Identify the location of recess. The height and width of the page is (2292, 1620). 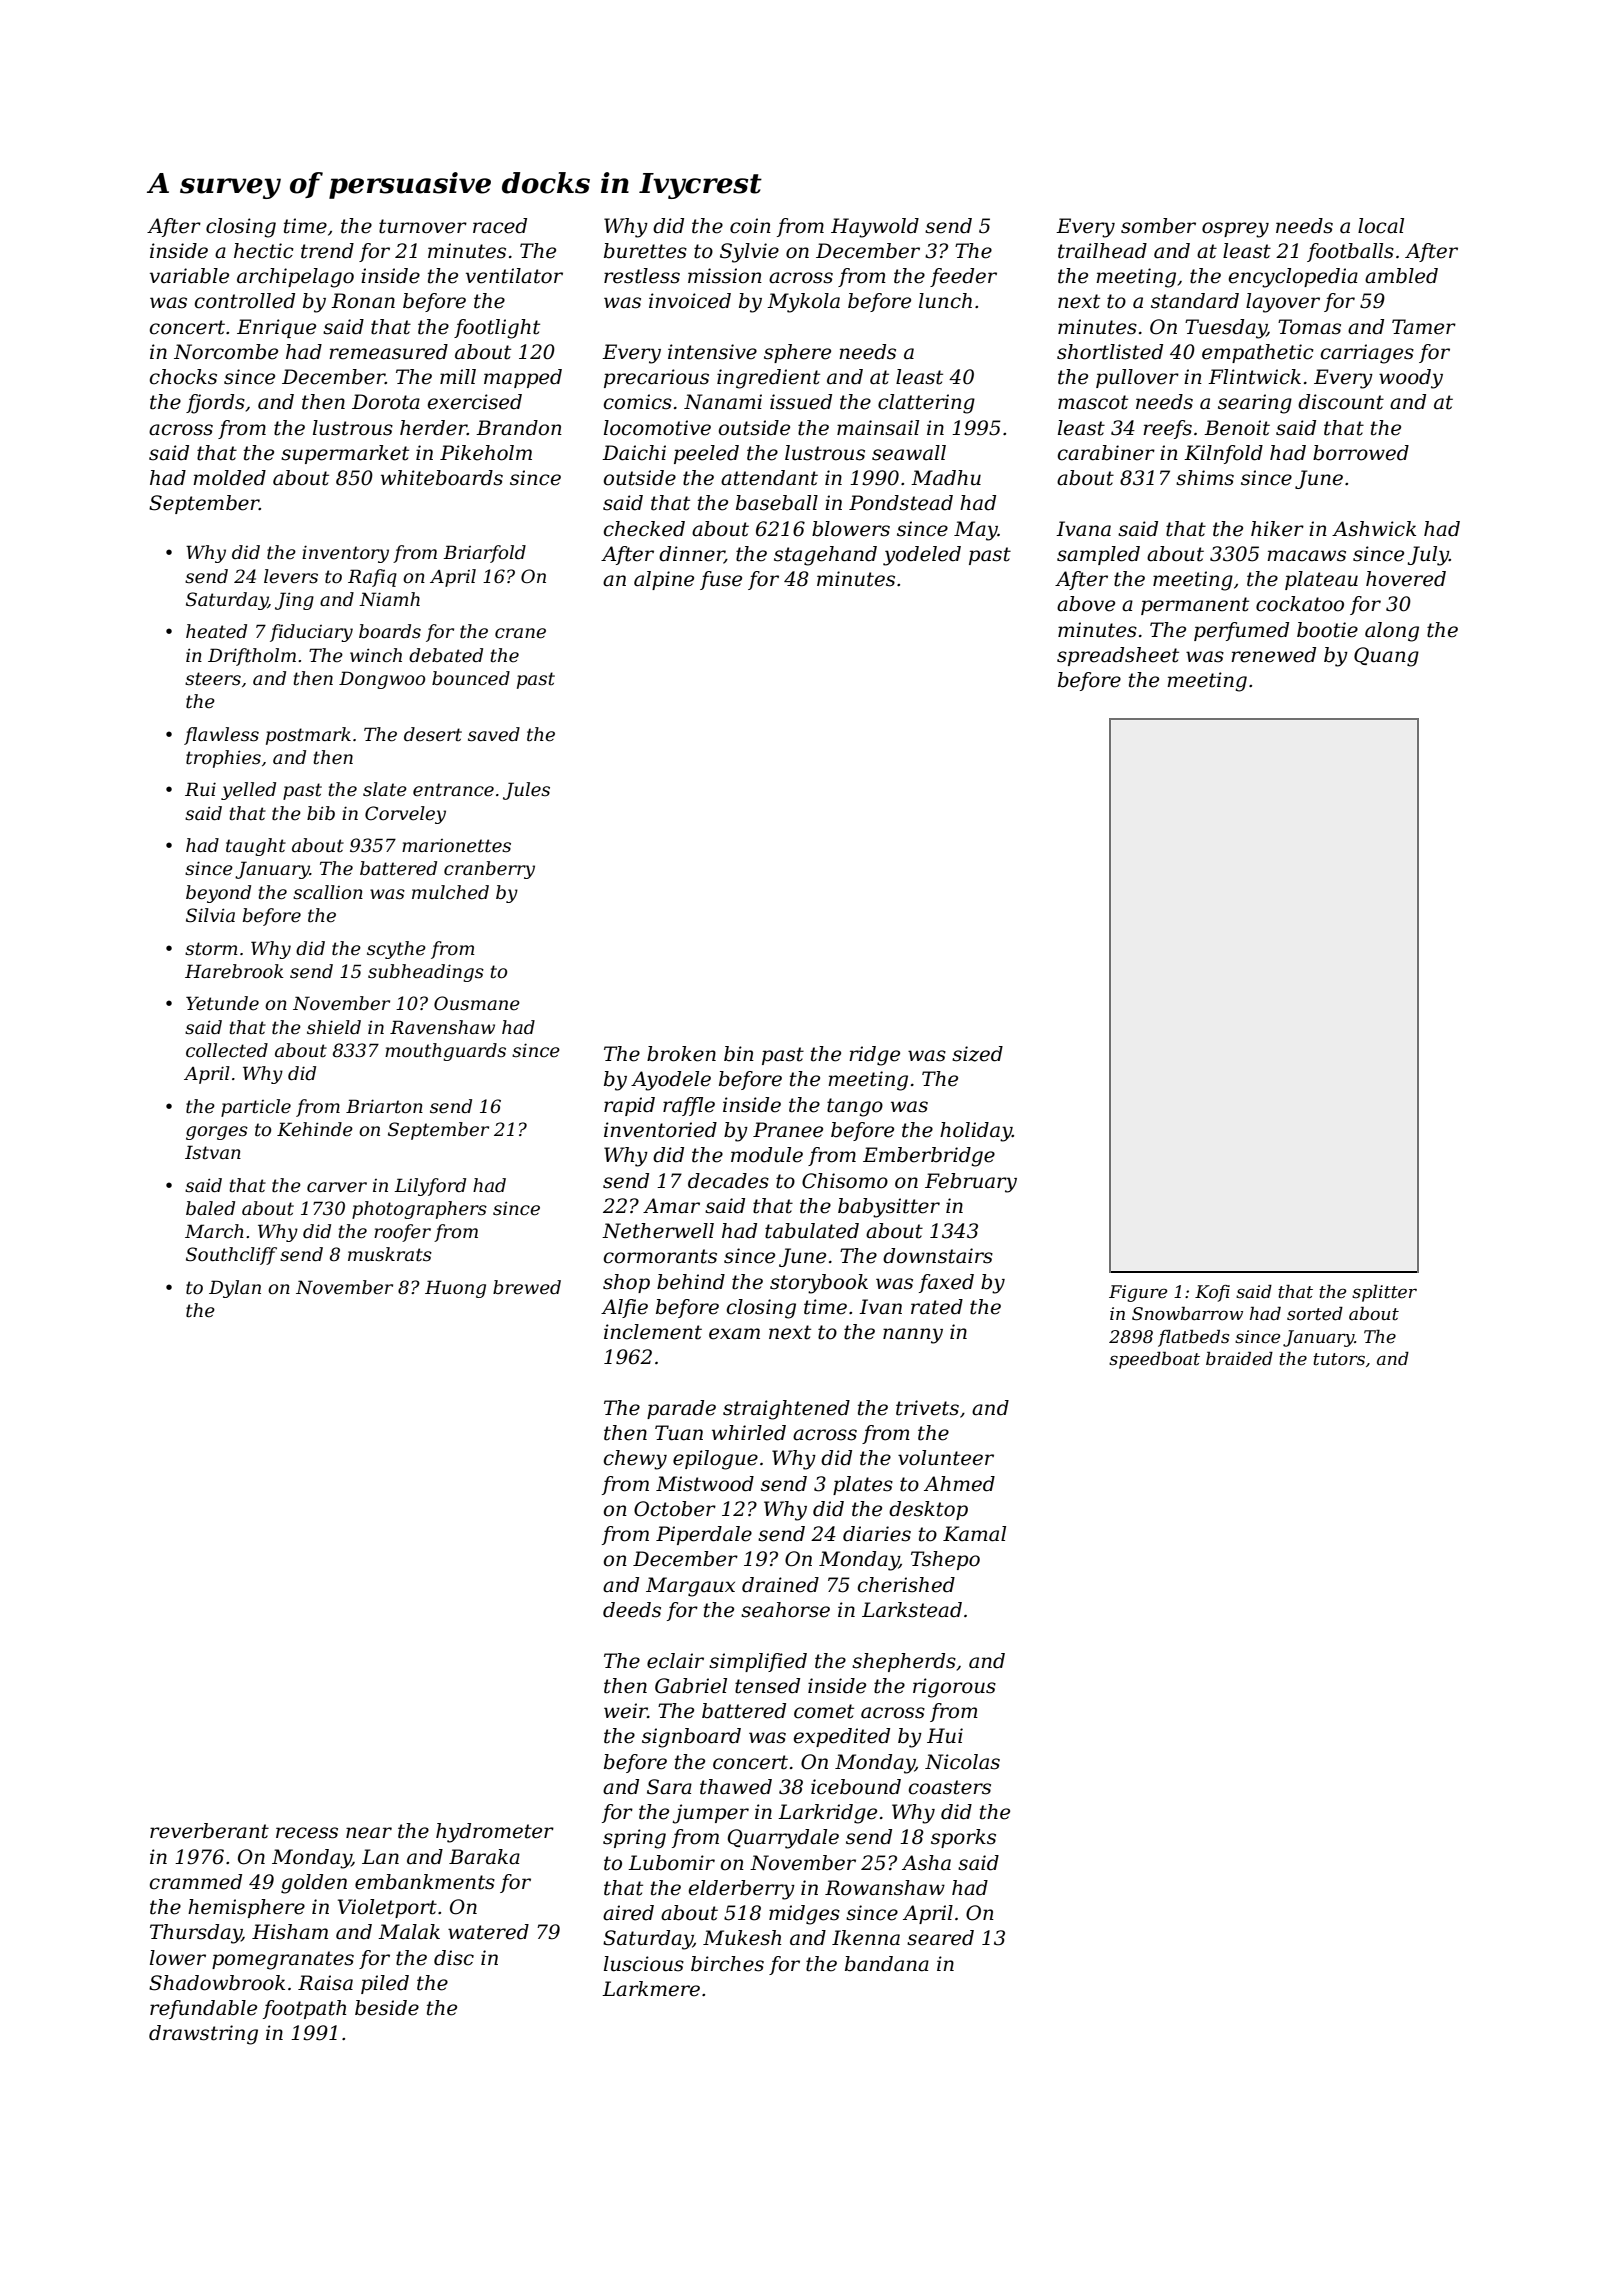
(307, 1833).
